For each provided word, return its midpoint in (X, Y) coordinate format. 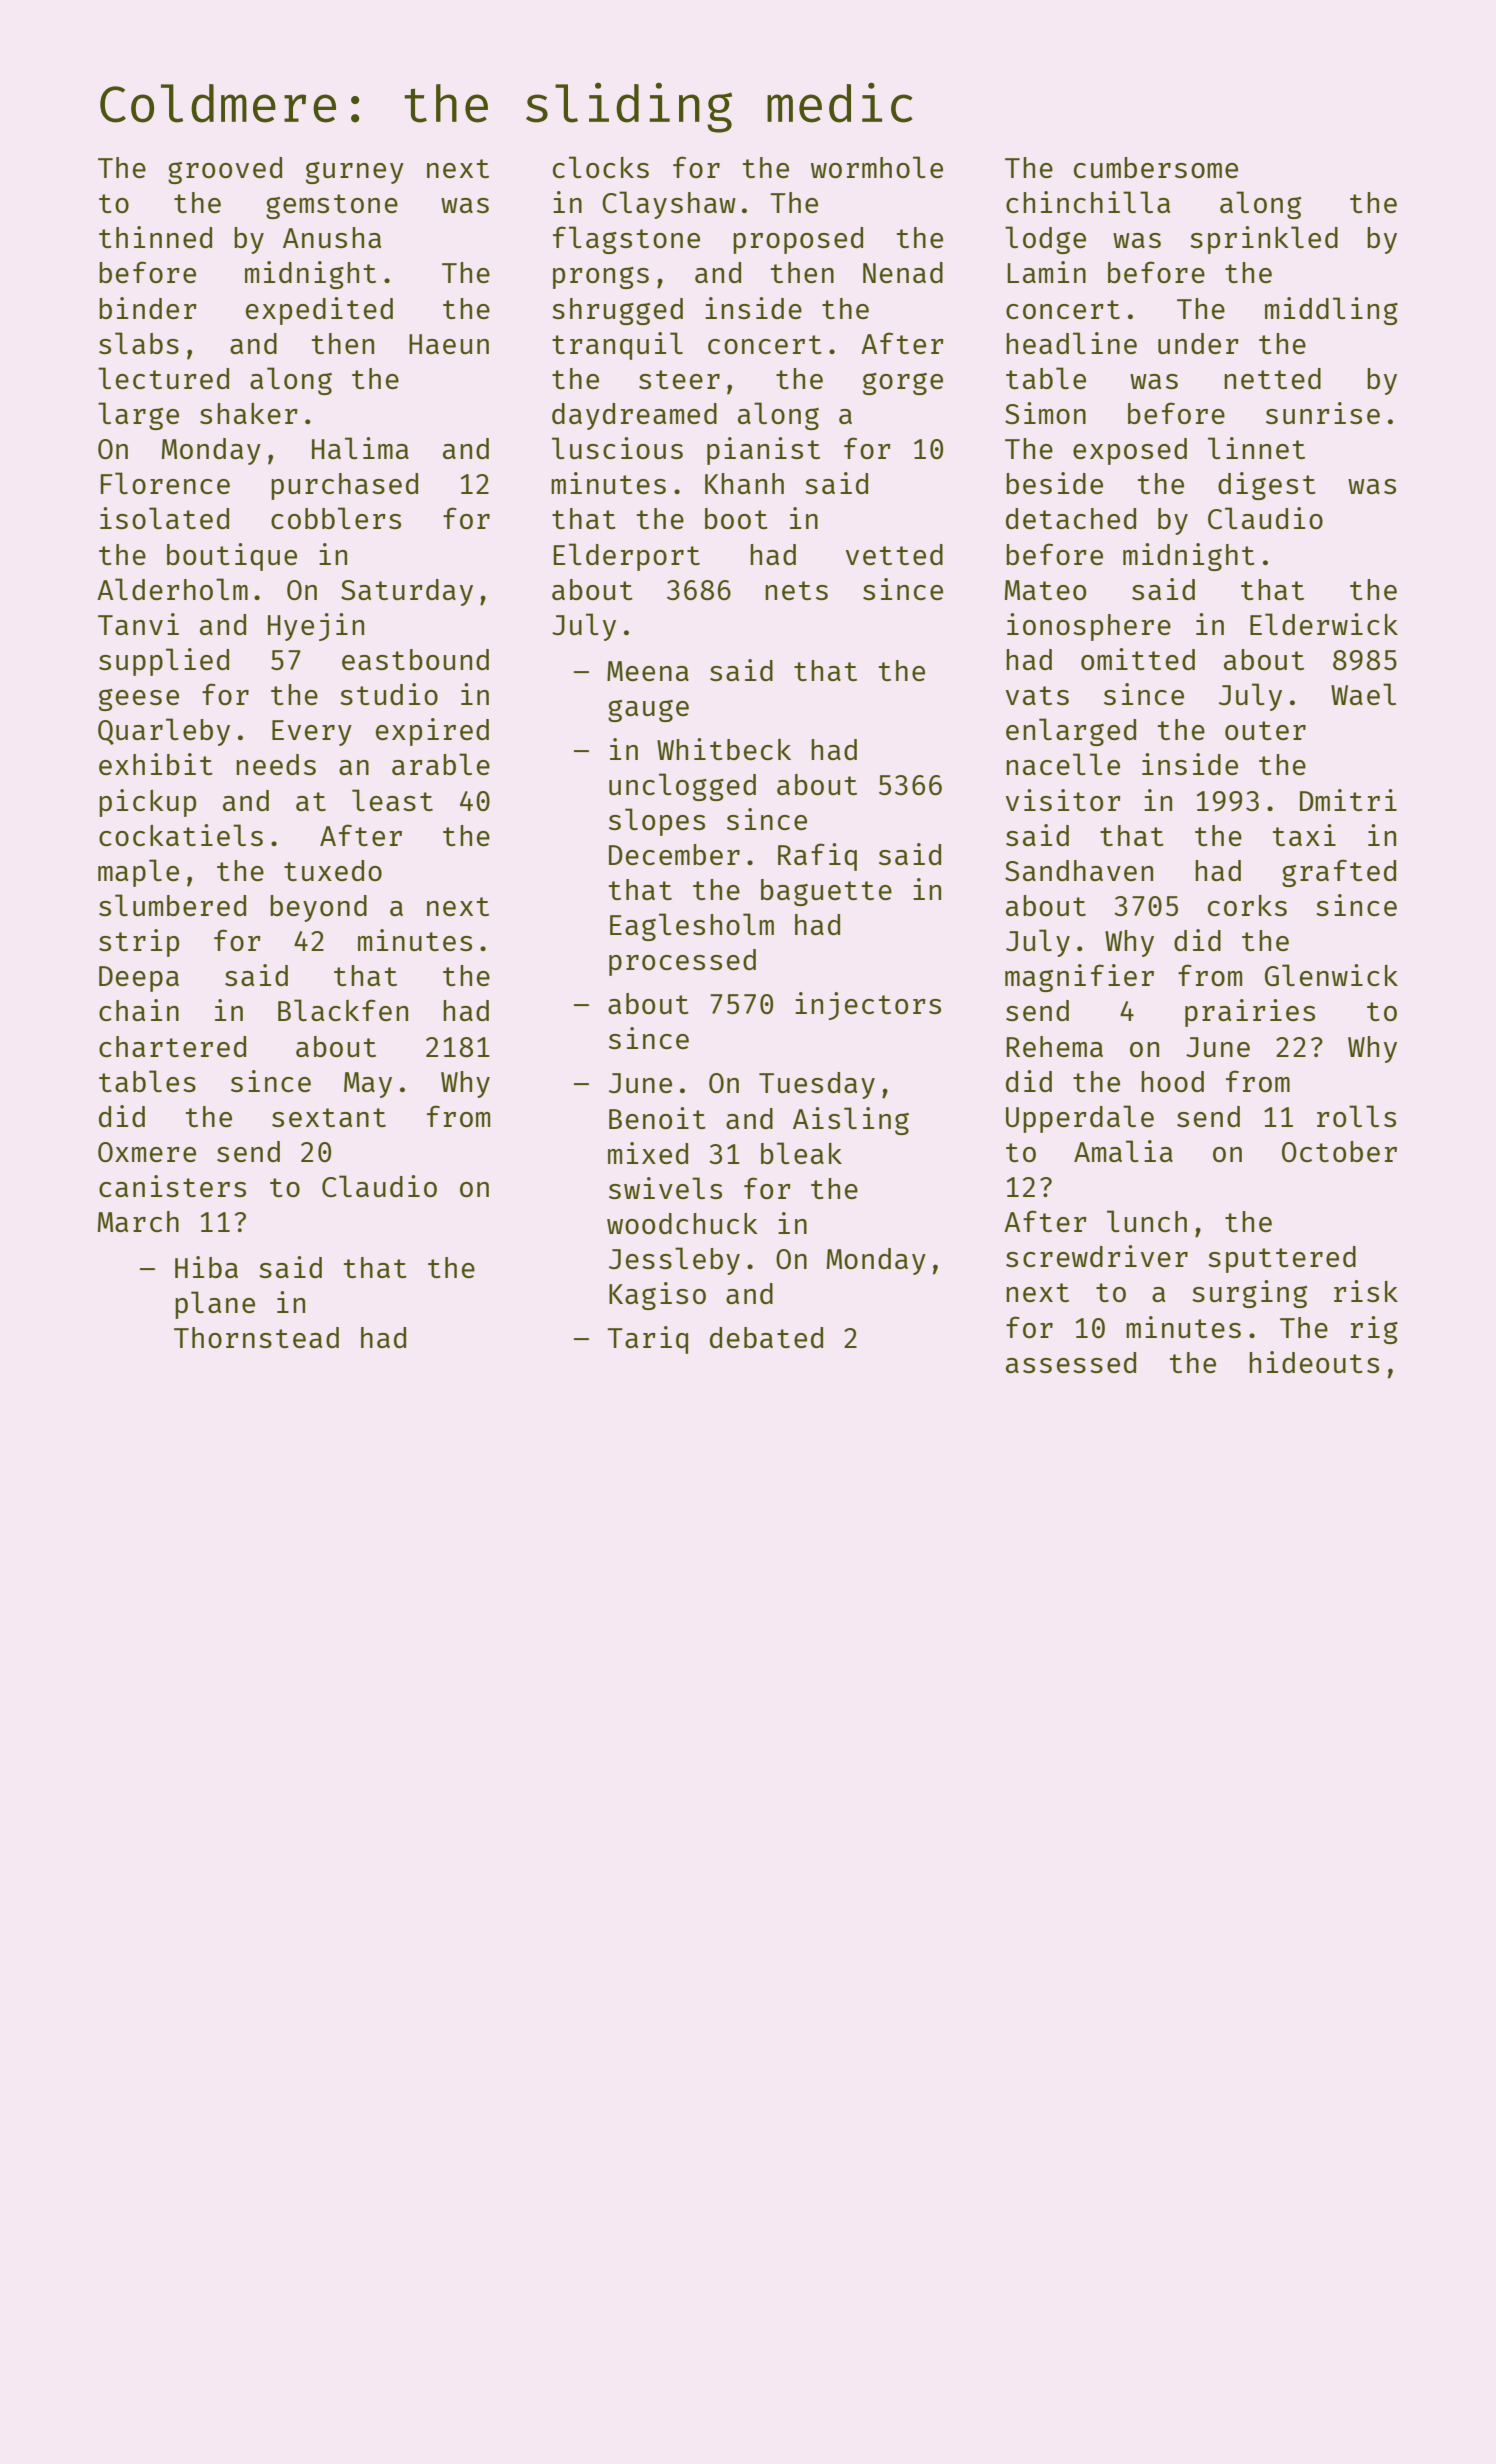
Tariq (647, 1340)
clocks (601, 167)
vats (1037, 695)
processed (682, 962)
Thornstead (256, 1337)
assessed (1071, 1362)
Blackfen (343, 1010)
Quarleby (164, 732)
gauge (648, 711)
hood (1172, 1081)
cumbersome (1156, 167)
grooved (225, 170)
